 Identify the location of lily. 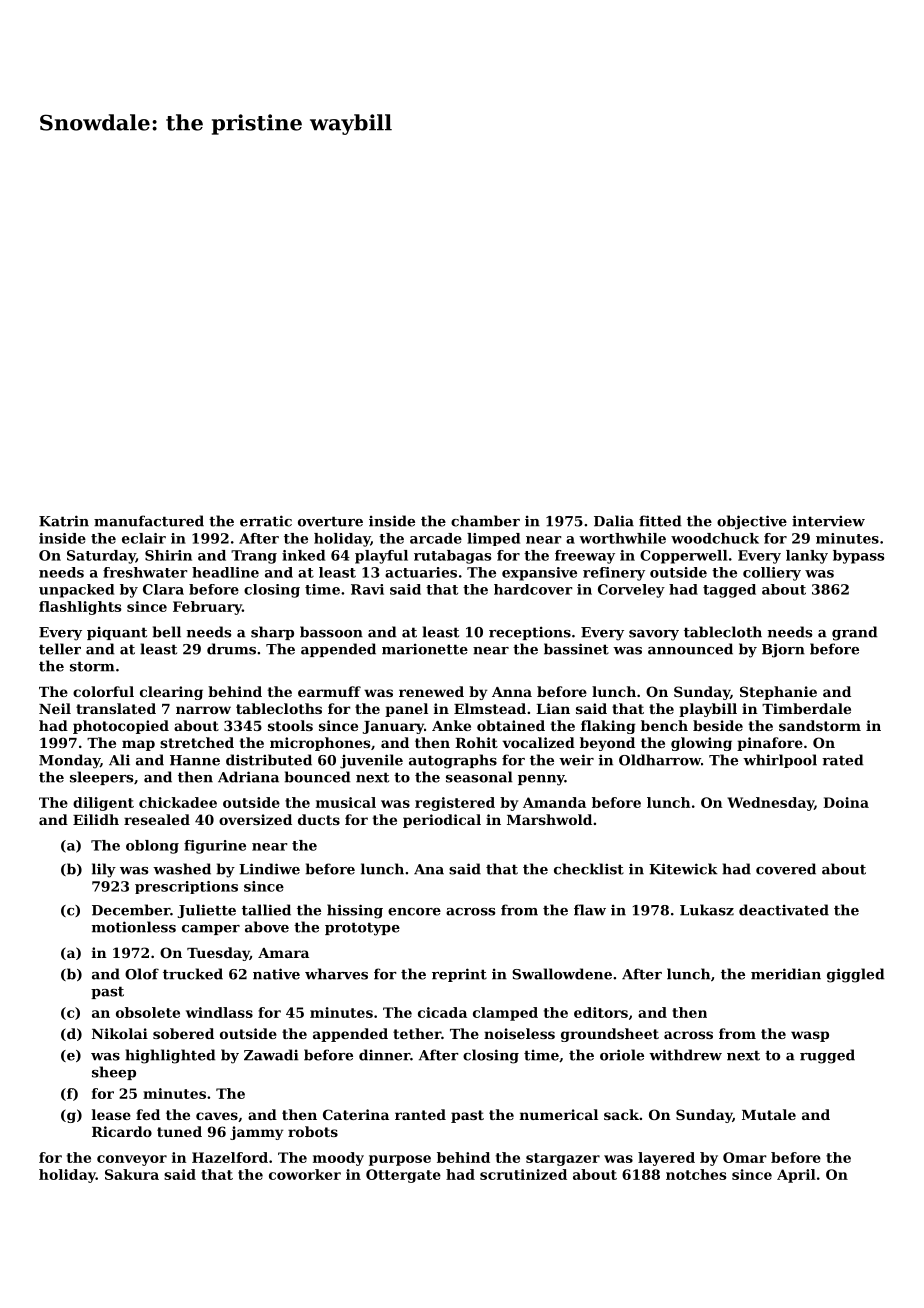
(104, 870).
